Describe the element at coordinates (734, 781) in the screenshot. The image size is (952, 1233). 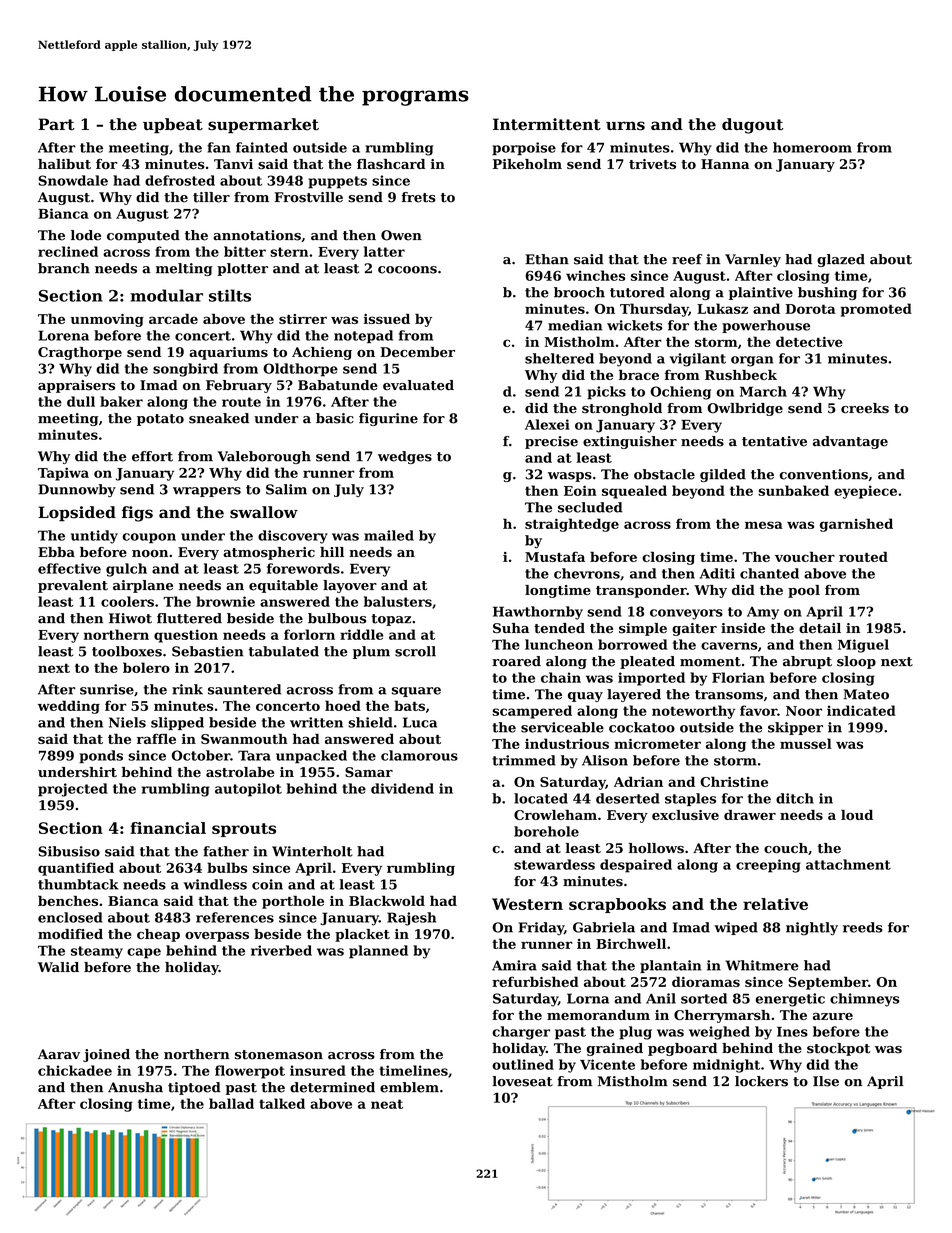
I see `Christine` at that location.
